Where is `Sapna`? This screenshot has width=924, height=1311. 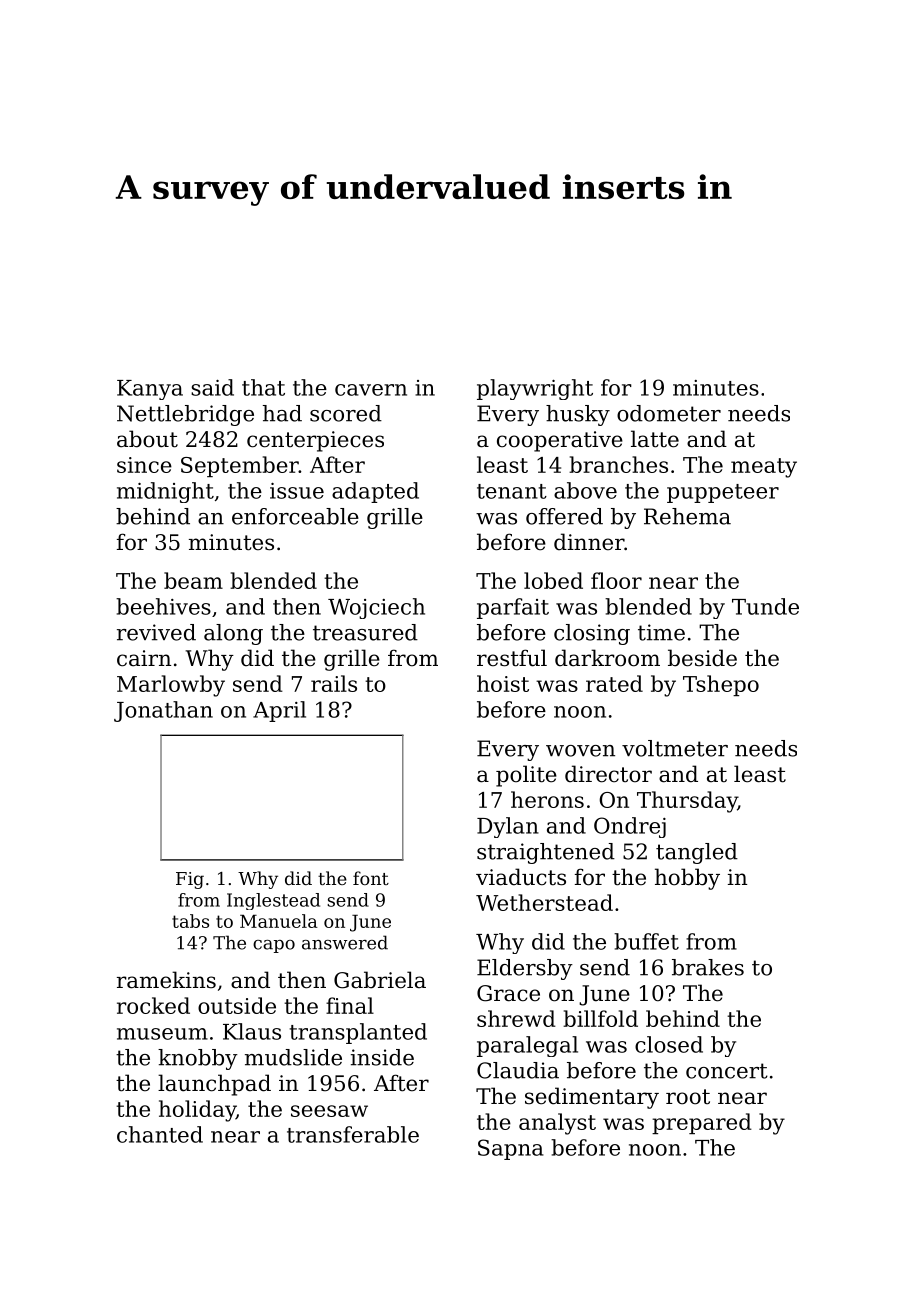
Sapna is located at coordinates (511, 1149).
